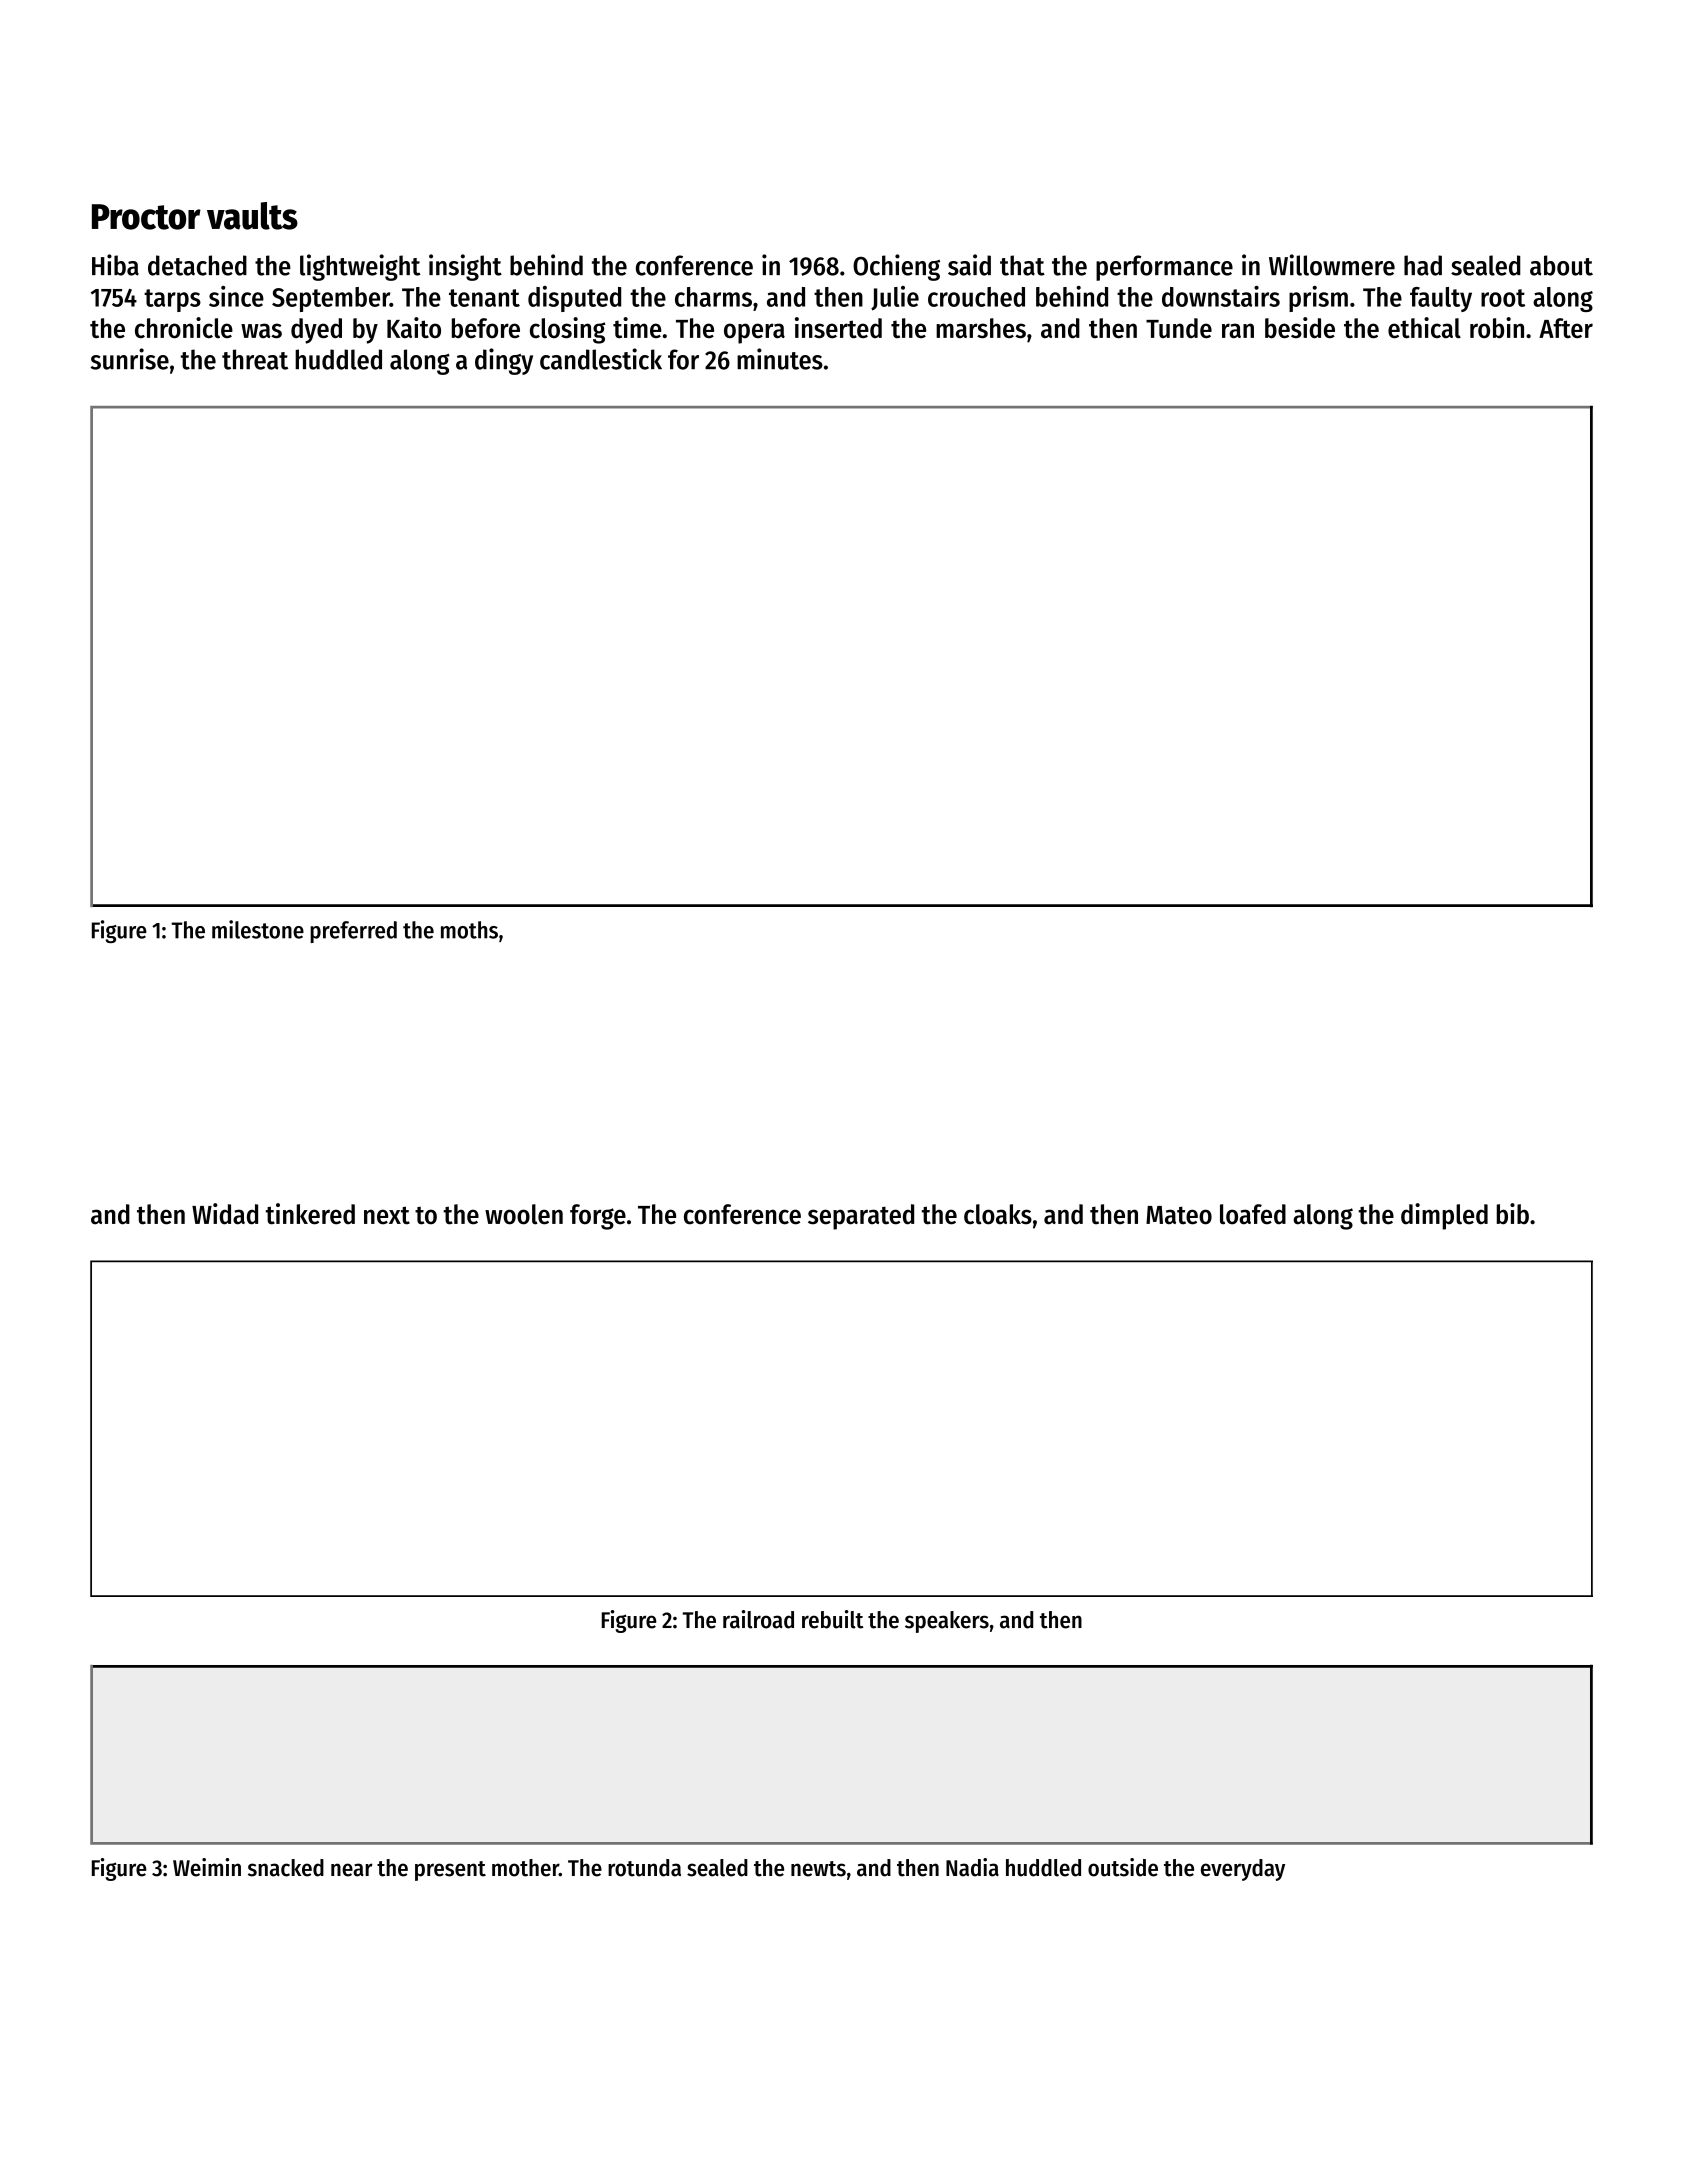  What do you see at coordinates (465, 267) in the page?
I see `insight` at bounding box center [465, 267].
